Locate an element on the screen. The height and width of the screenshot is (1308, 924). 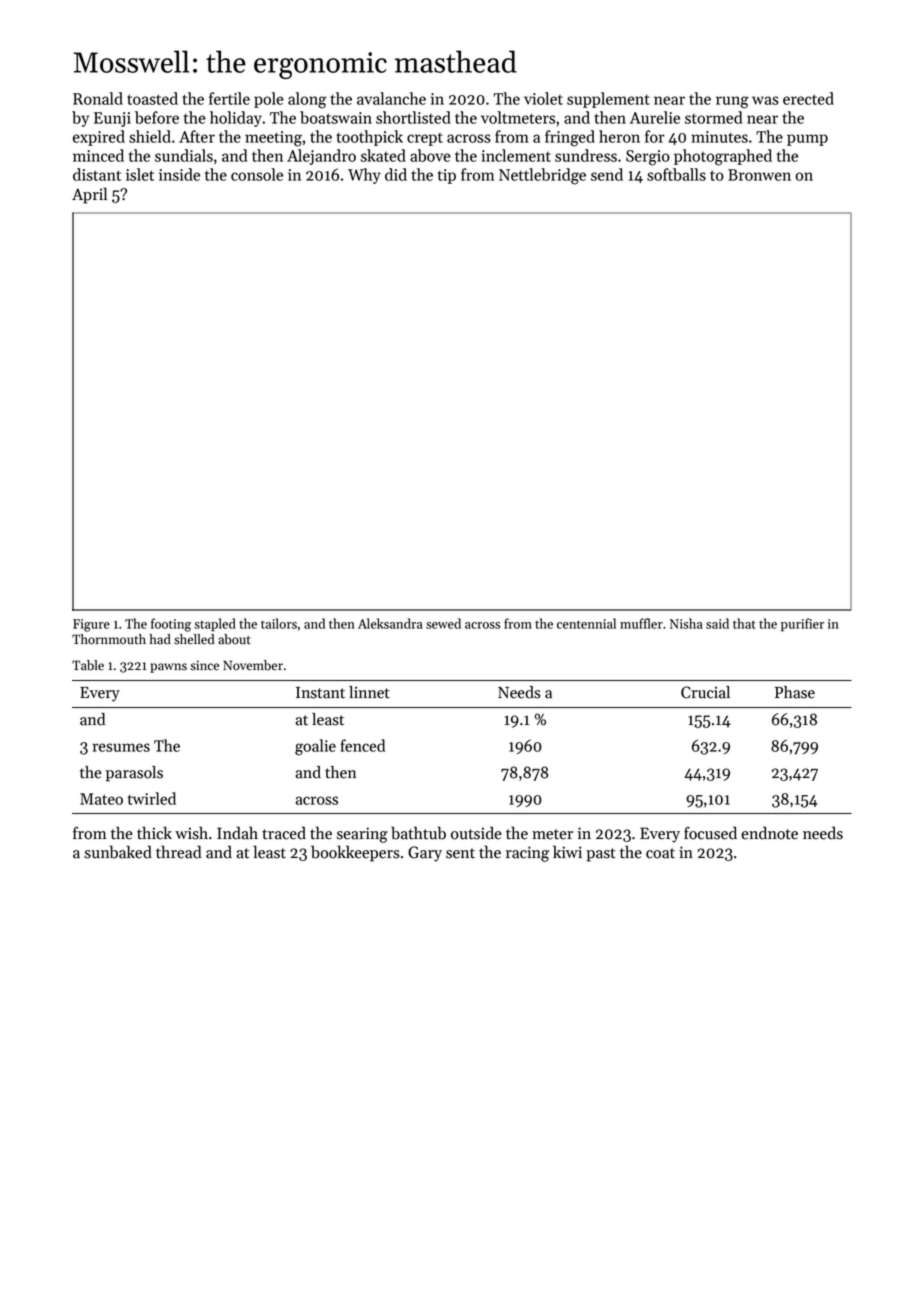
Nisha is located at coordinates (686, 623).
